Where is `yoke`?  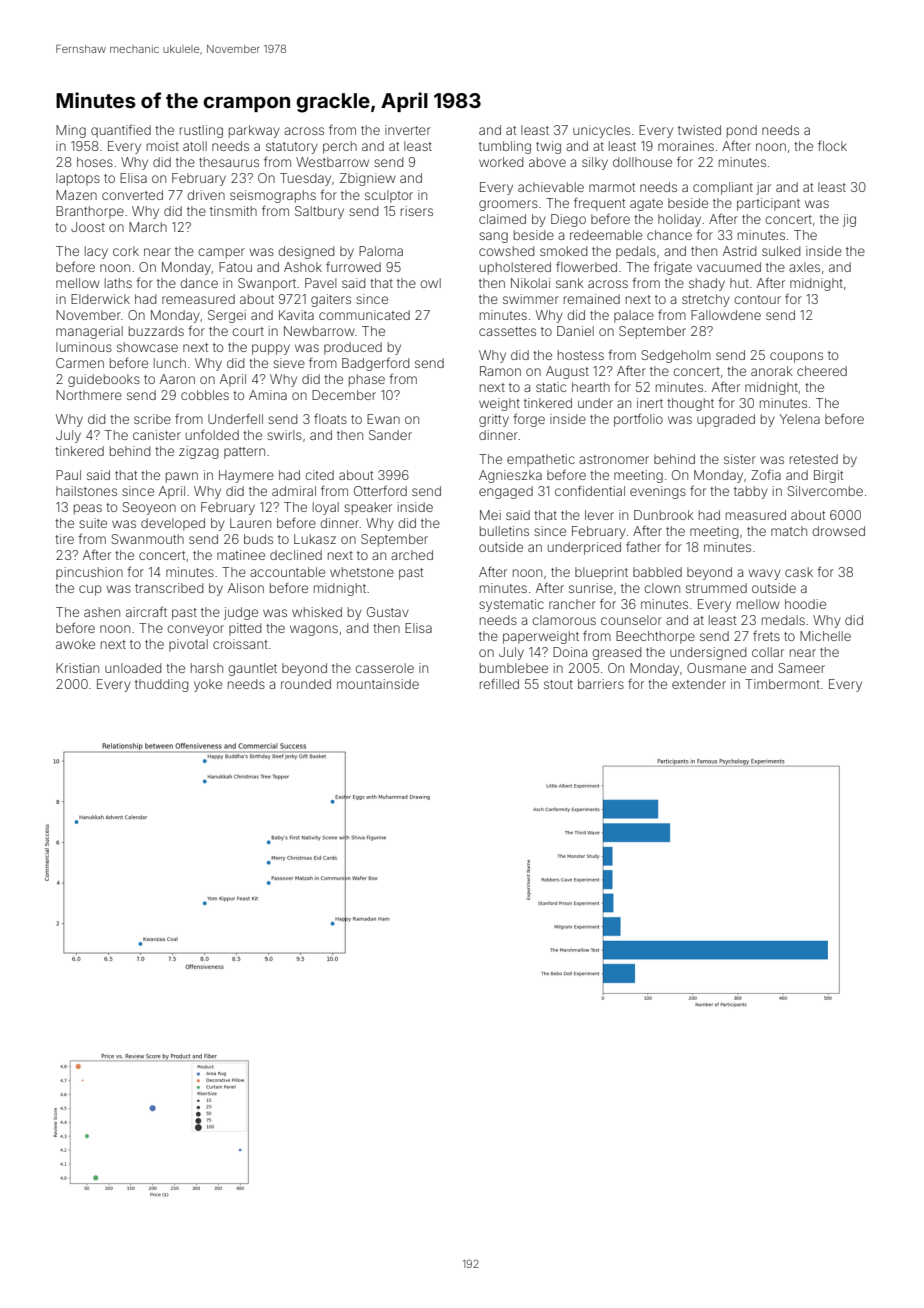
yoke is located at coordinates (208, 685).
